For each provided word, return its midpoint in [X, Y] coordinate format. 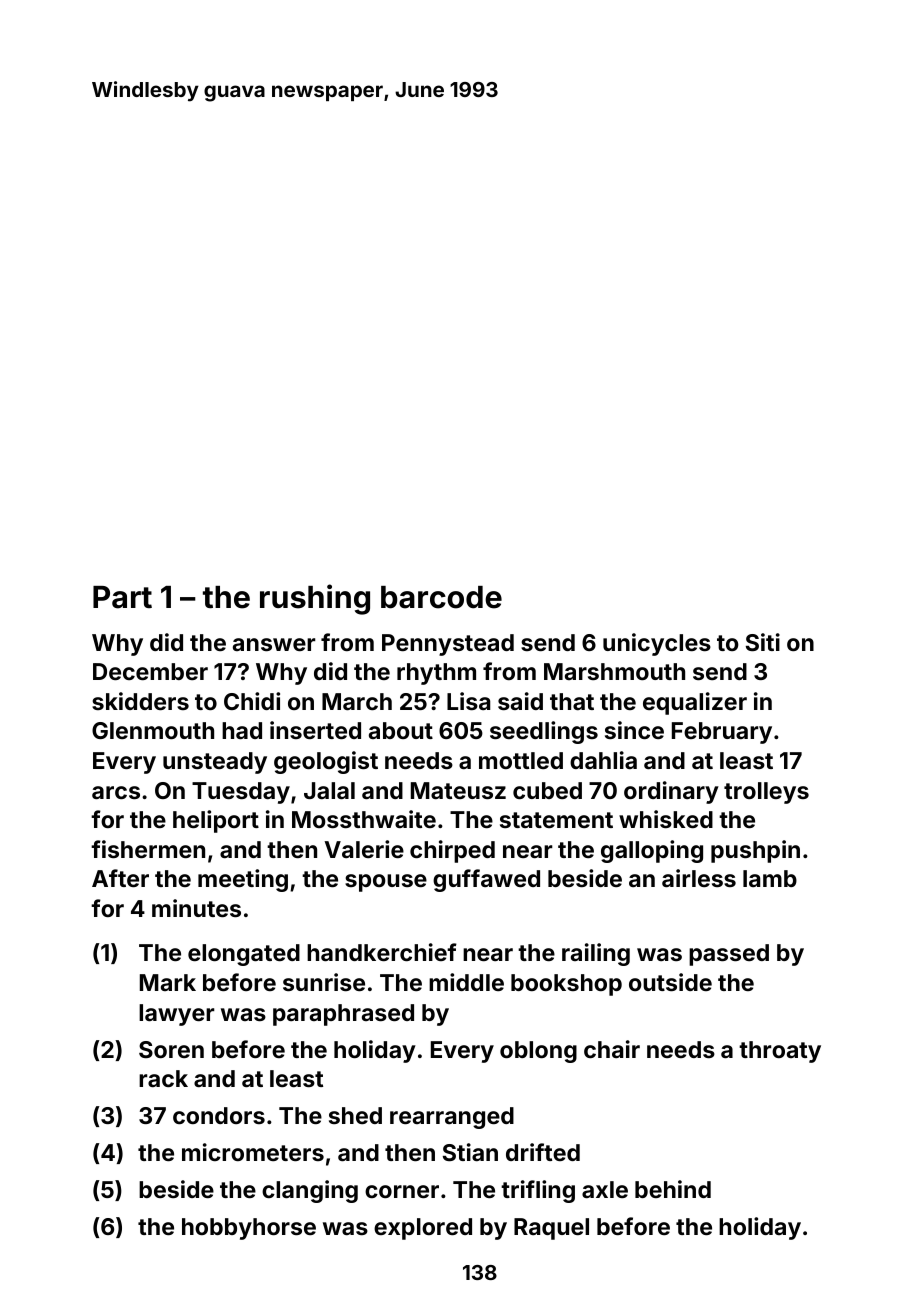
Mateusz [458, 790]
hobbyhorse [249, 1229]
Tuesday [241, 793]
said [520, 701]
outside [670, 982]
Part [122, 597]
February [722, 733]
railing [596, 954]
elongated [244, 955]
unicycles [657, 644]
